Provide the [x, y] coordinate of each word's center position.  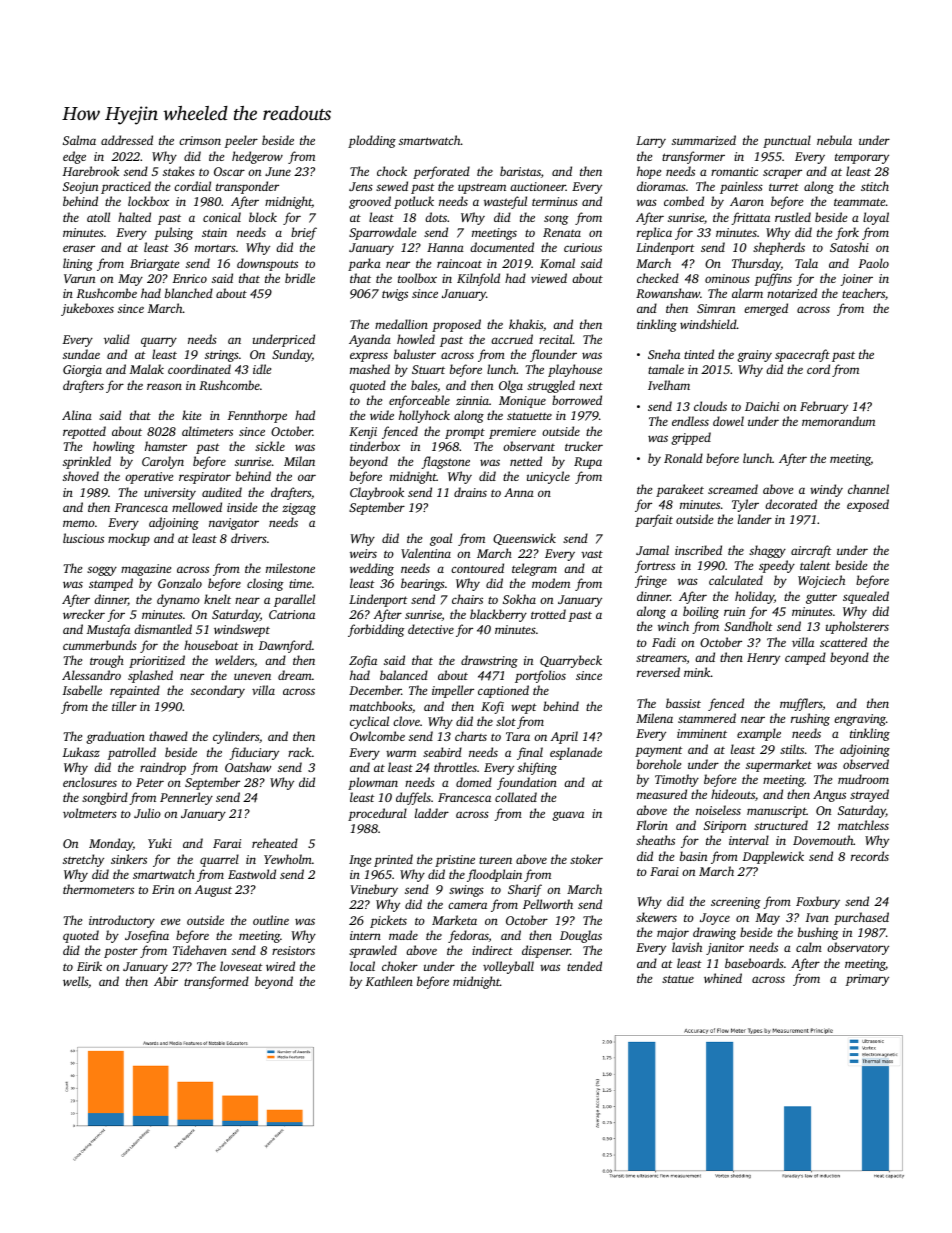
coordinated [199, 369]
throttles [455, 767]
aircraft [811, 551]
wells [75, 981]
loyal [876, 218]
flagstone [445, 462]
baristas [520, 171]
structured [781, 825]
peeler [241, 141]
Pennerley [186, 798]
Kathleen [389, 981]
